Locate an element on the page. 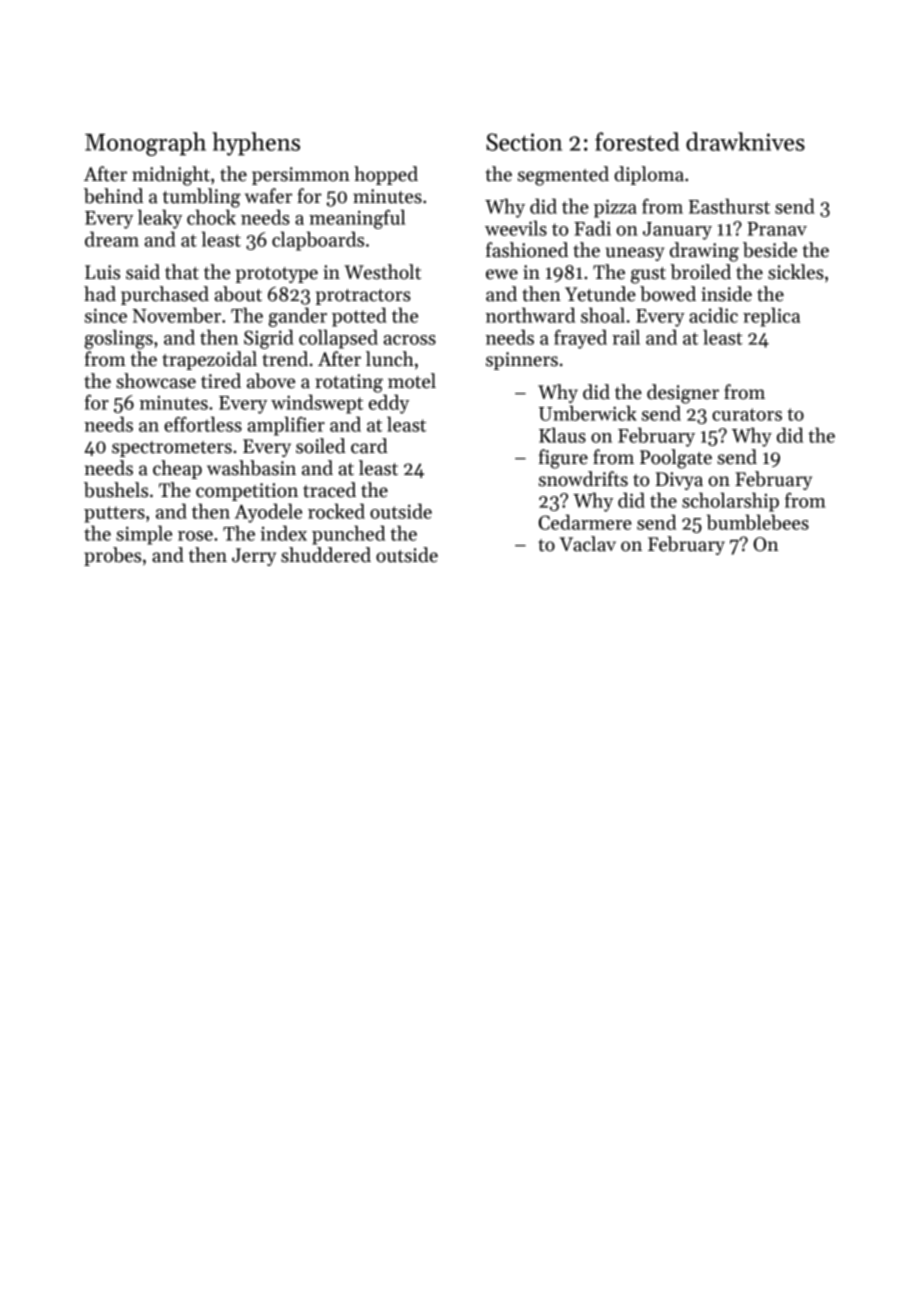 The image size is (924, 1311). hopped is located at coordinates (386, 175).
